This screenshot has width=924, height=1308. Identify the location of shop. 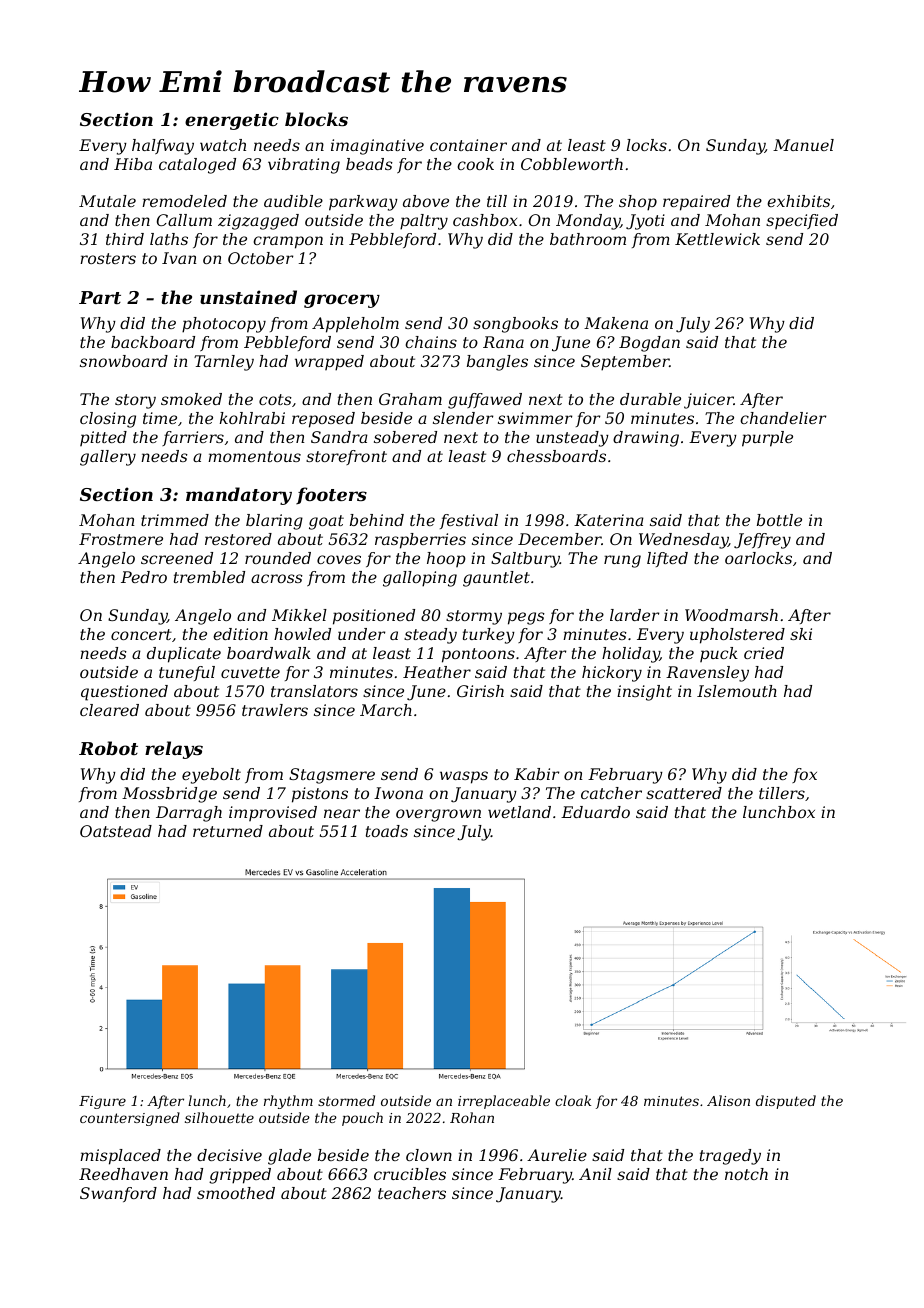
(638, 203).
